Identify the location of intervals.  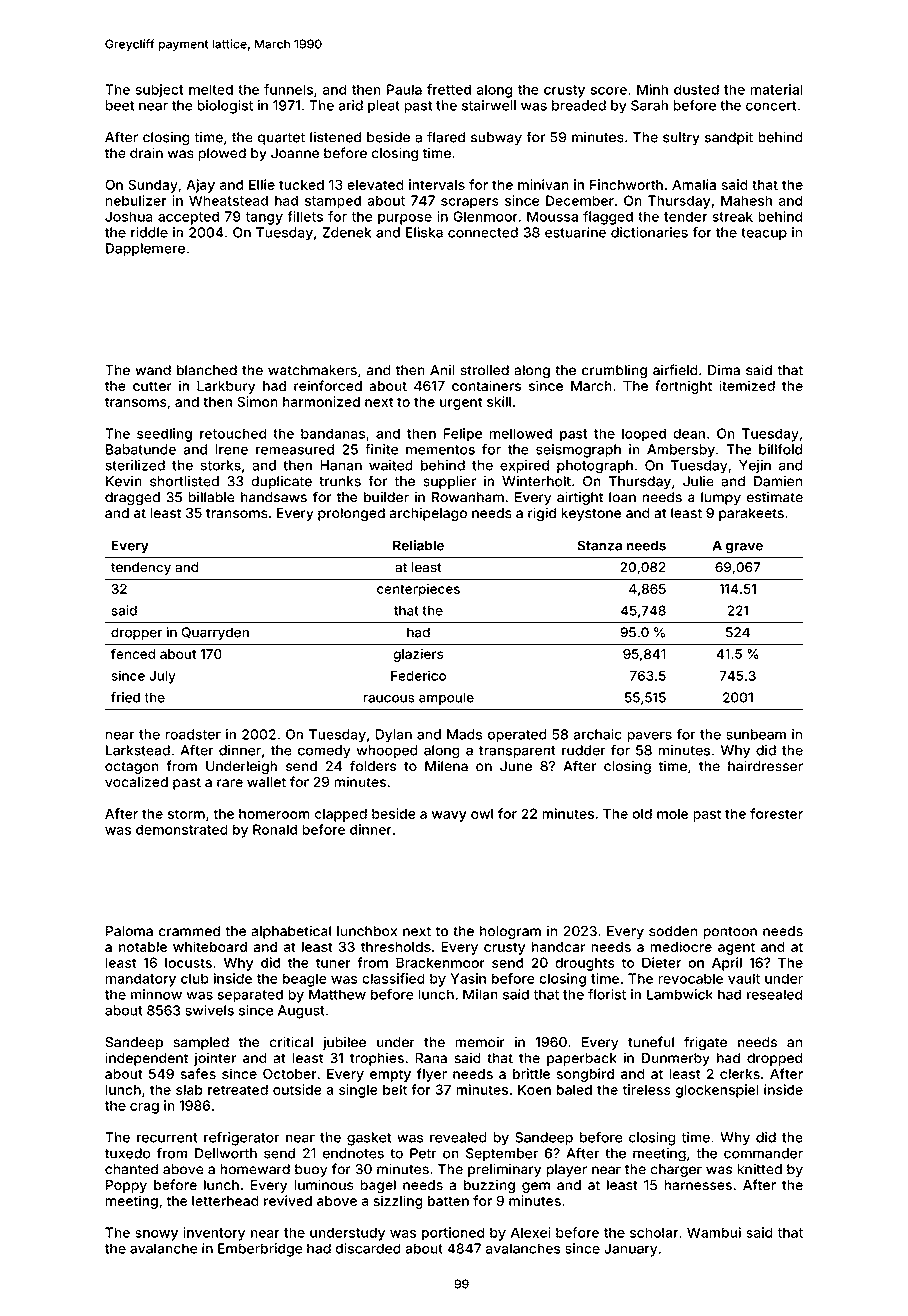
(437, 184).
